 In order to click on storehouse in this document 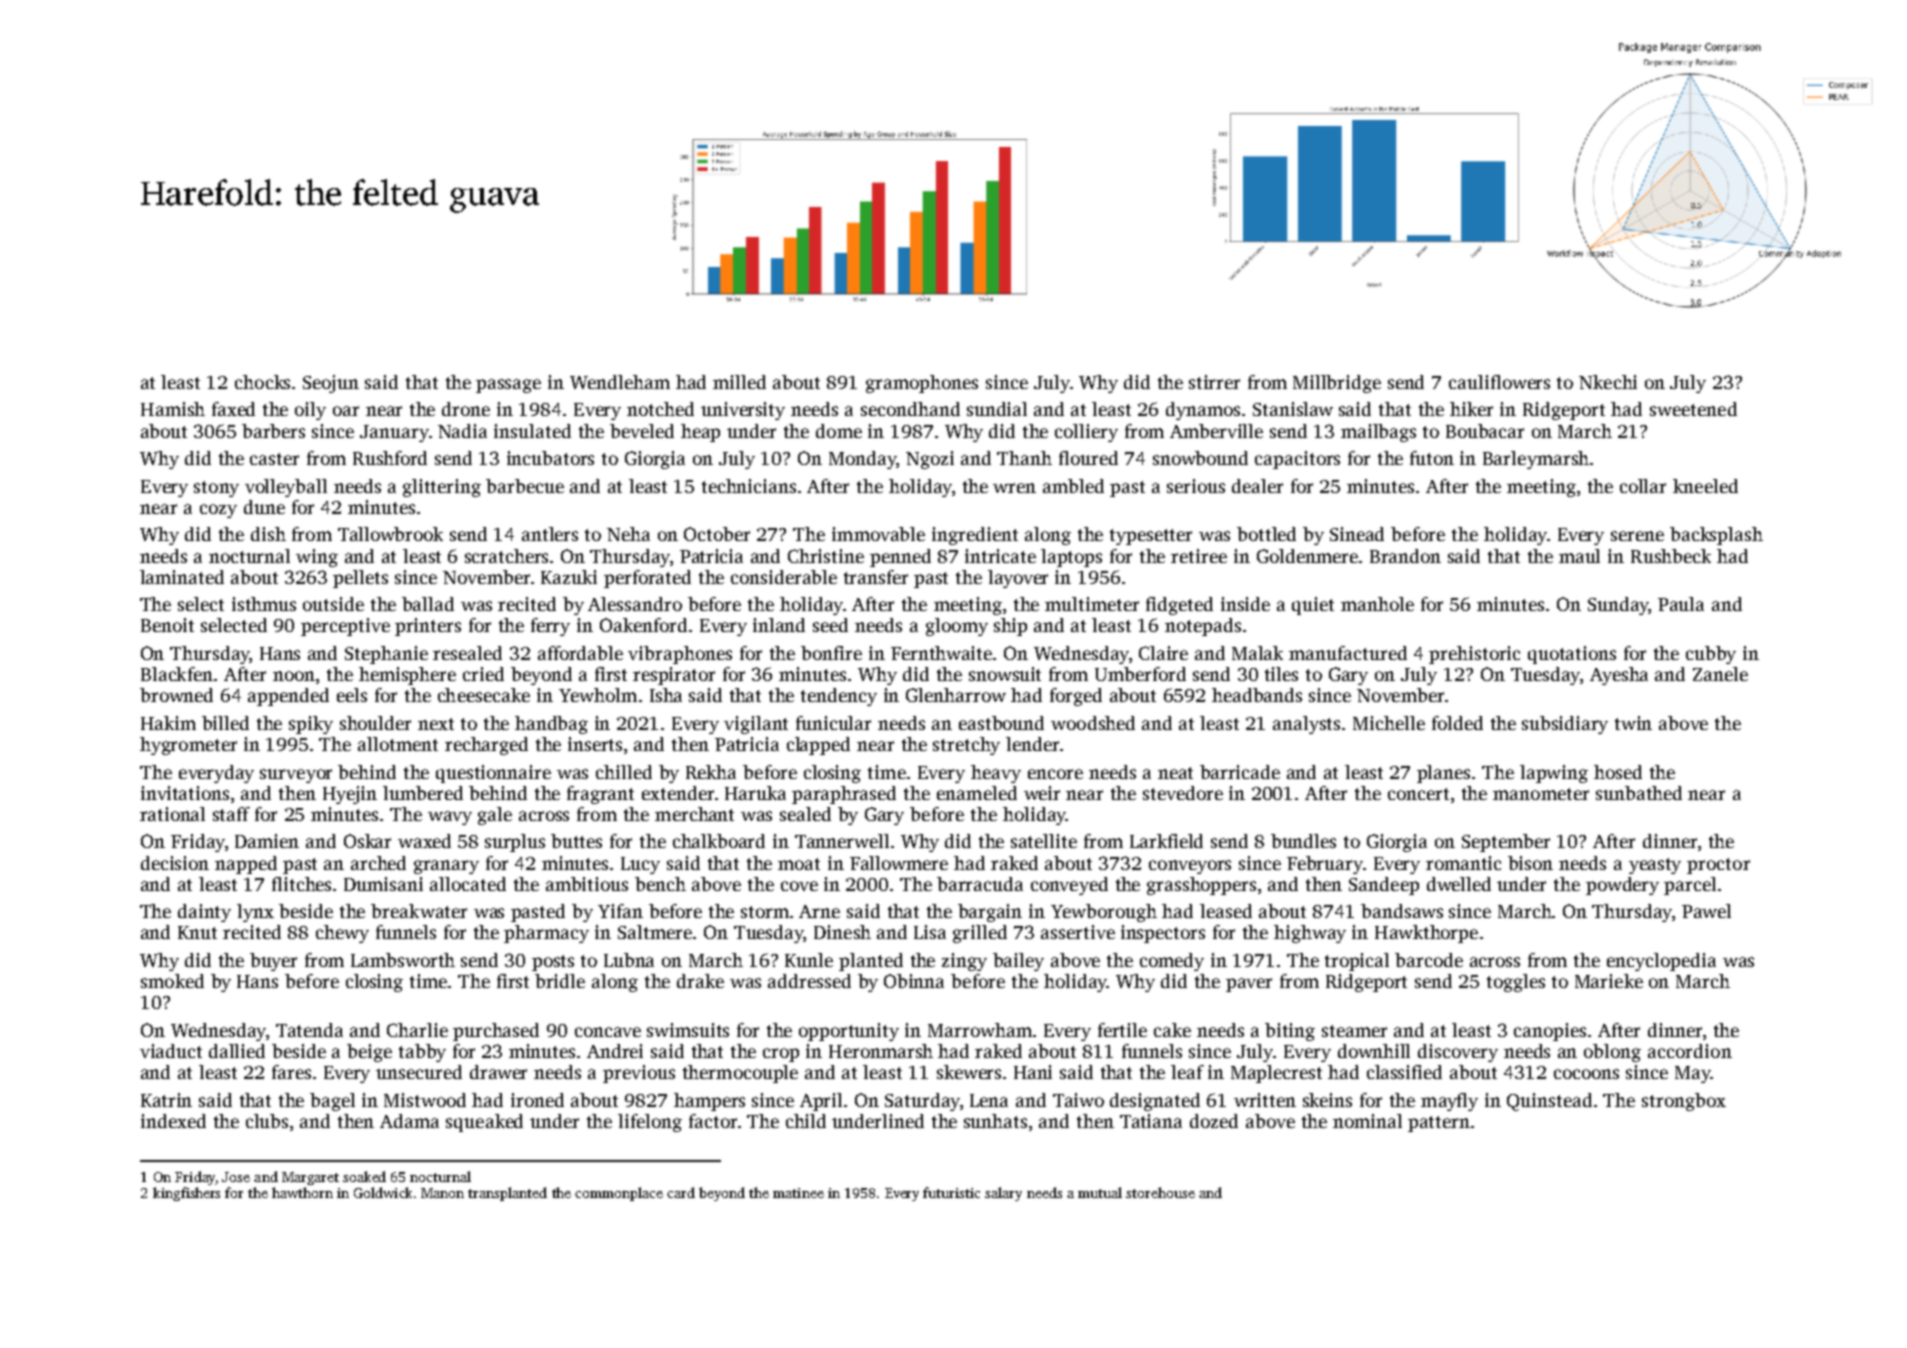, I will do `click(1160, 1192)`.
